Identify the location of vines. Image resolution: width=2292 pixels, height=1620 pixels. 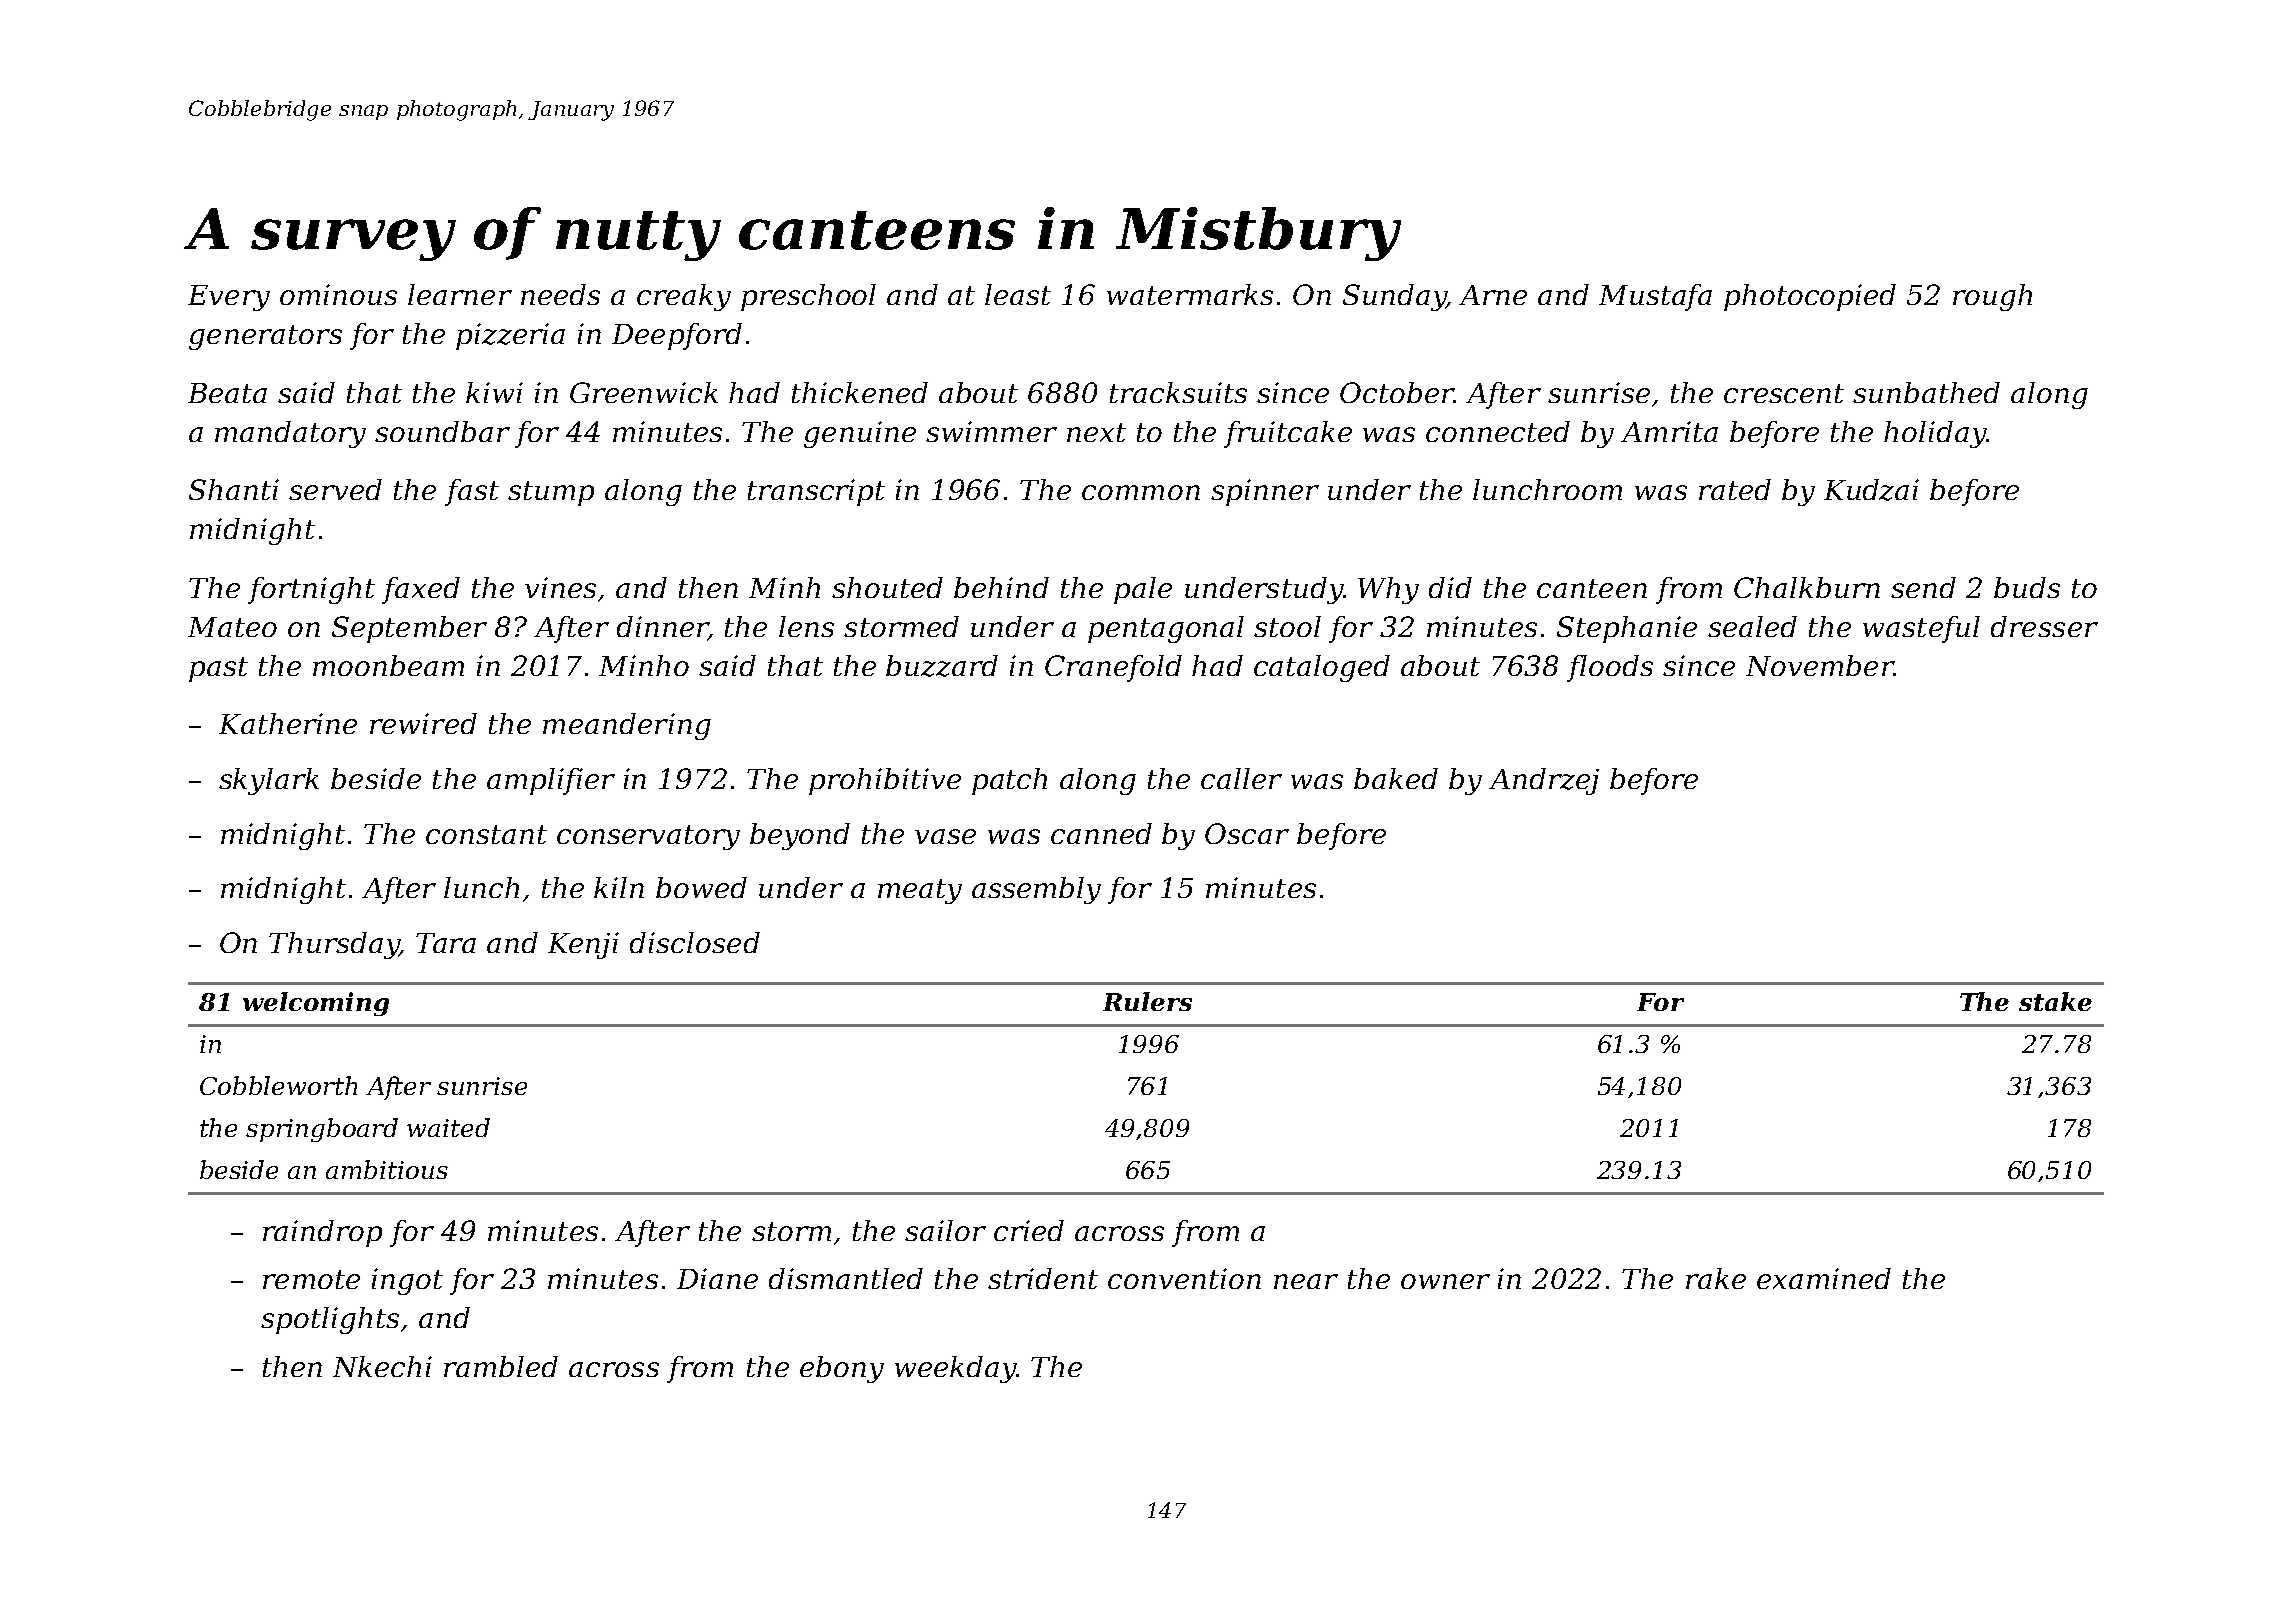
(560, 587).
